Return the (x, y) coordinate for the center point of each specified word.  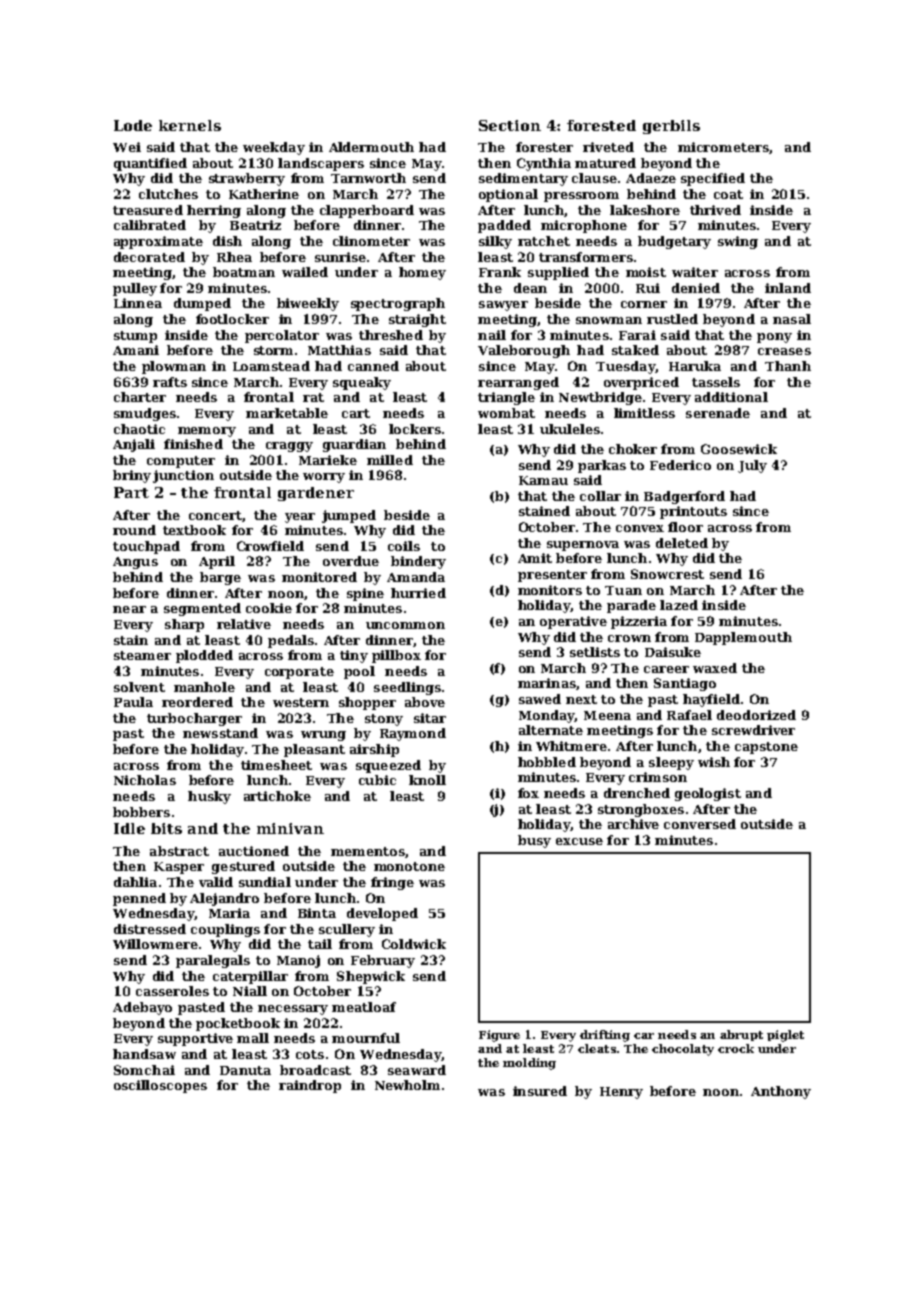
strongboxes (641, 810)
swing (738, 242)
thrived (715, 210)
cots (310, 1054)
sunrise (340, 257)
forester (544, 147)
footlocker (232, 319)
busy (534, 841)
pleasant (314, 750)
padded (504, 226)
